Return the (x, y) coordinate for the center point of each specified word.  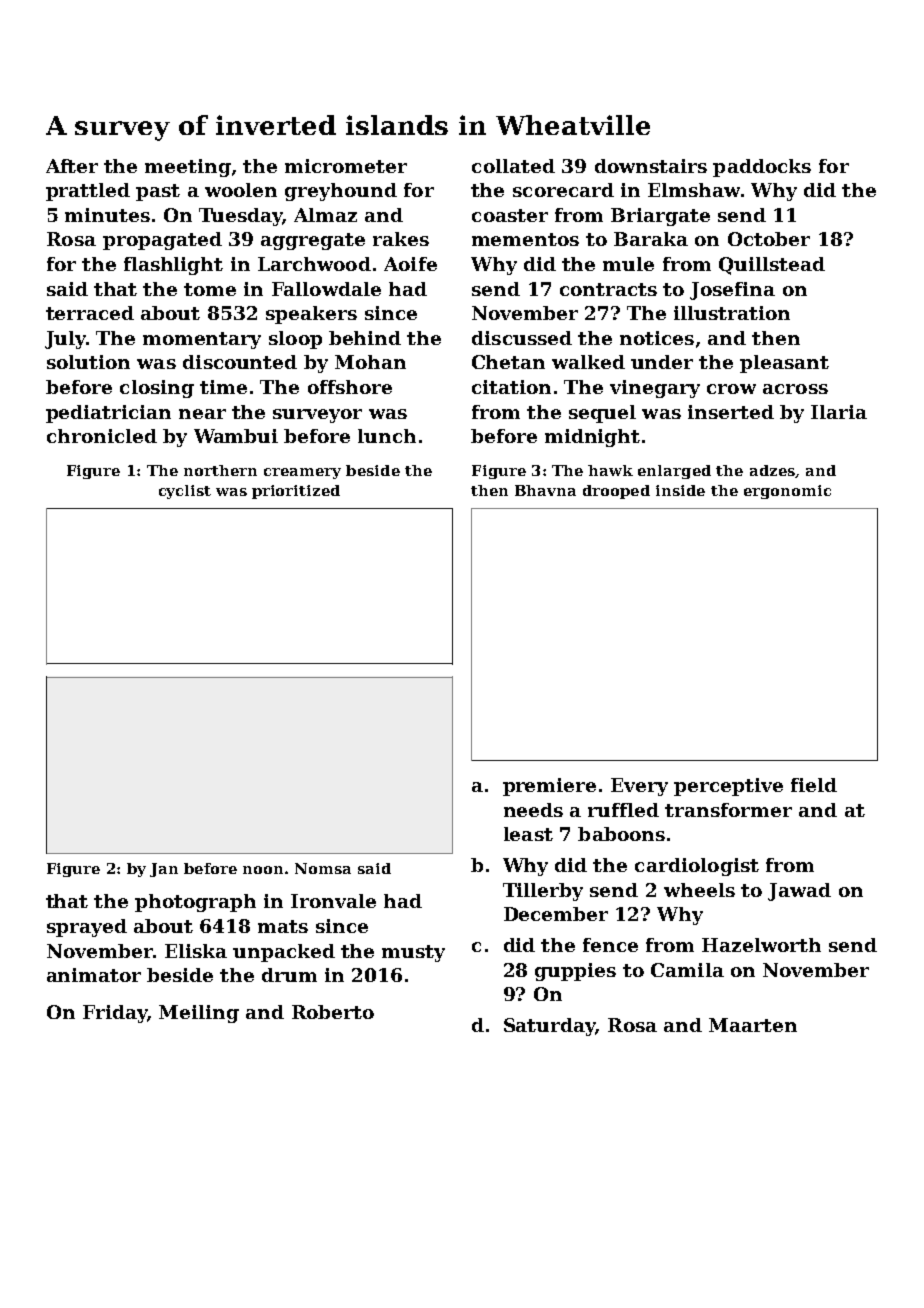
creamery (302, 473)
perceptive (728, 787)
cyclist (185, 492)
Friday (115, 1014)
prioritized (296, 492)
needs (533, 810)
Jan (164, 870)
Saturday (549, 1027)
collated (513, 166)
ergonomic (787, 492)
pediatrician (108, 414)
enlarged (674, 472)
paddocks (762, 168)
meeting (188, 168)
